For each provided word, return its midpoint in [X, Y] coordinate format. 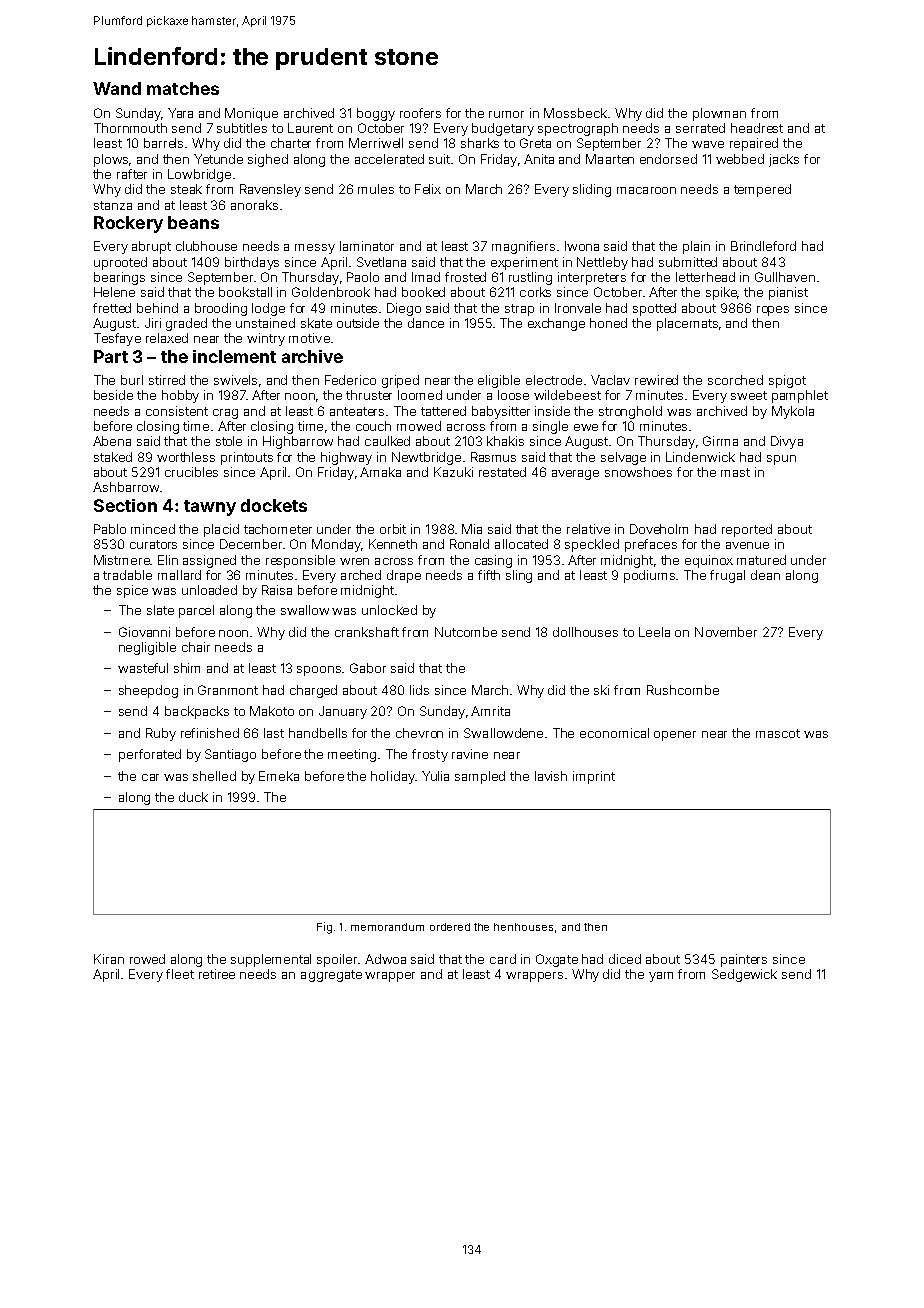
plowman [719, 114]
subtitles [242, 128]
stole [229, 441]
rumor [506, 114]
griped [400, 381]
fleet [180, 974]
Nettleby [602, 263]
